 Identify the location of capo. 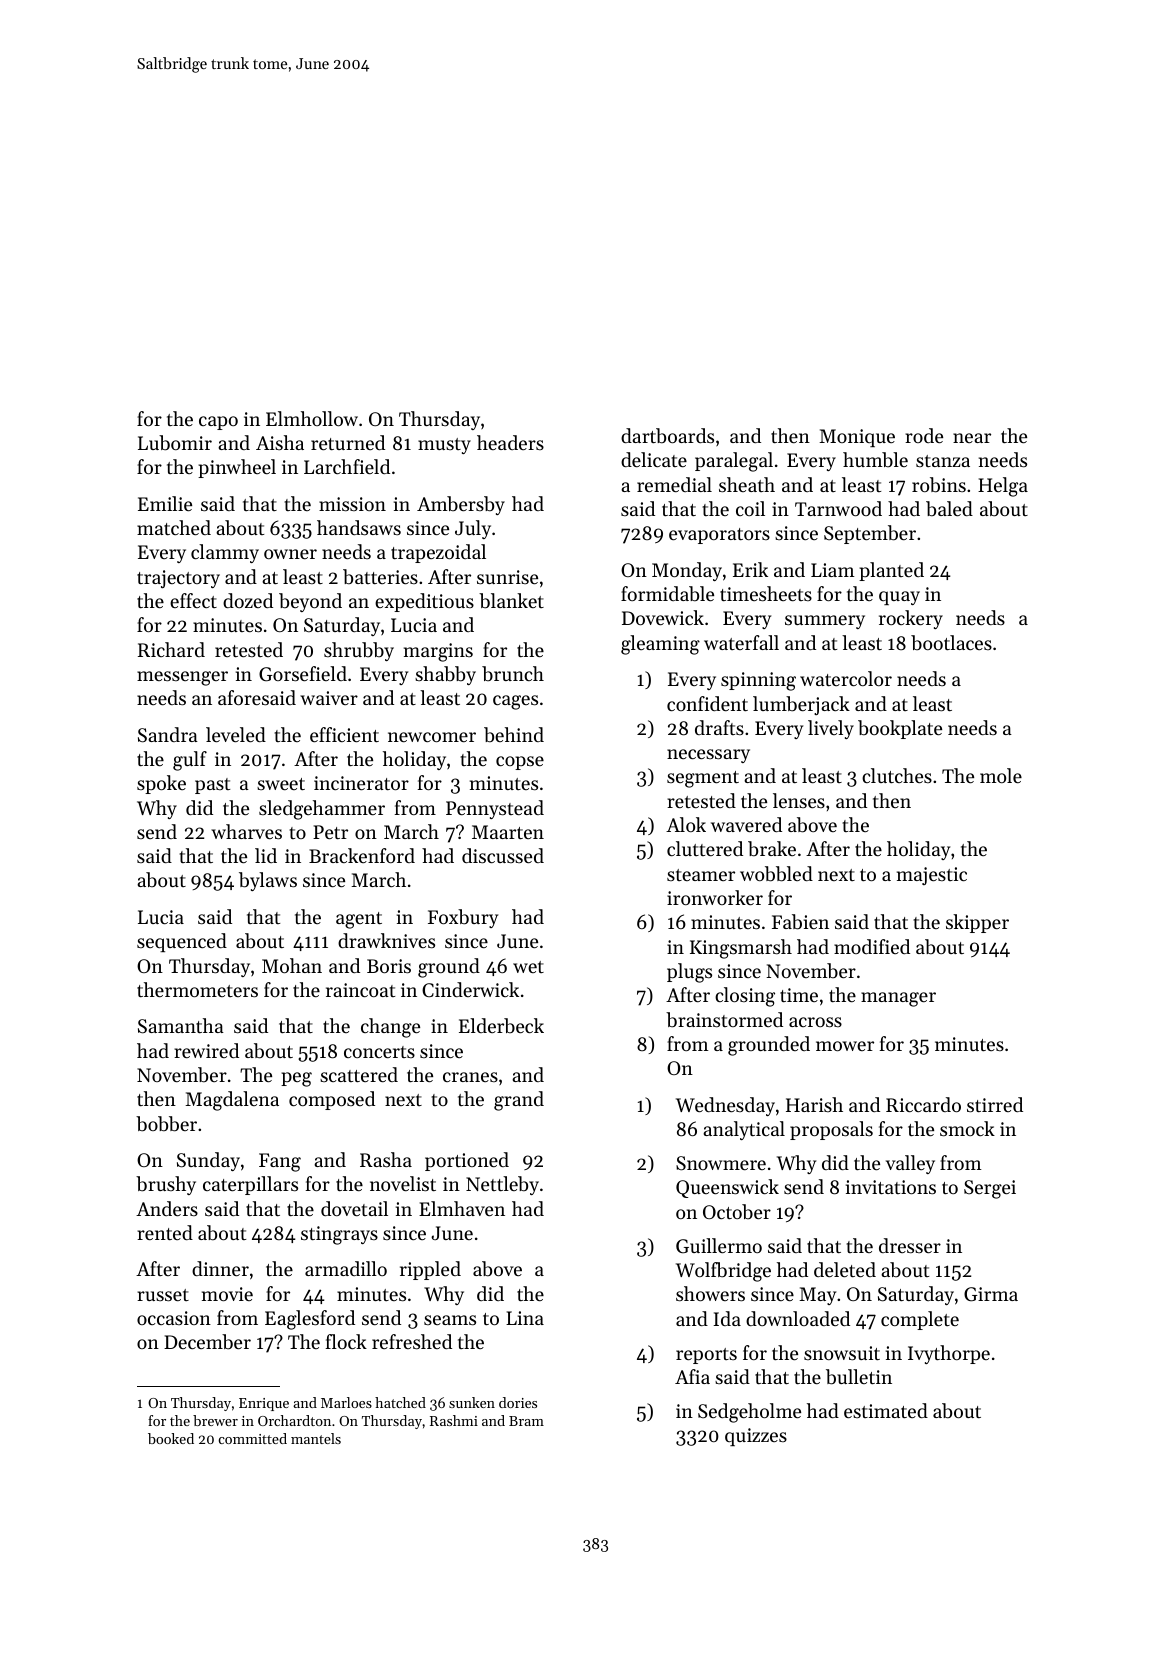
(218, 423).
